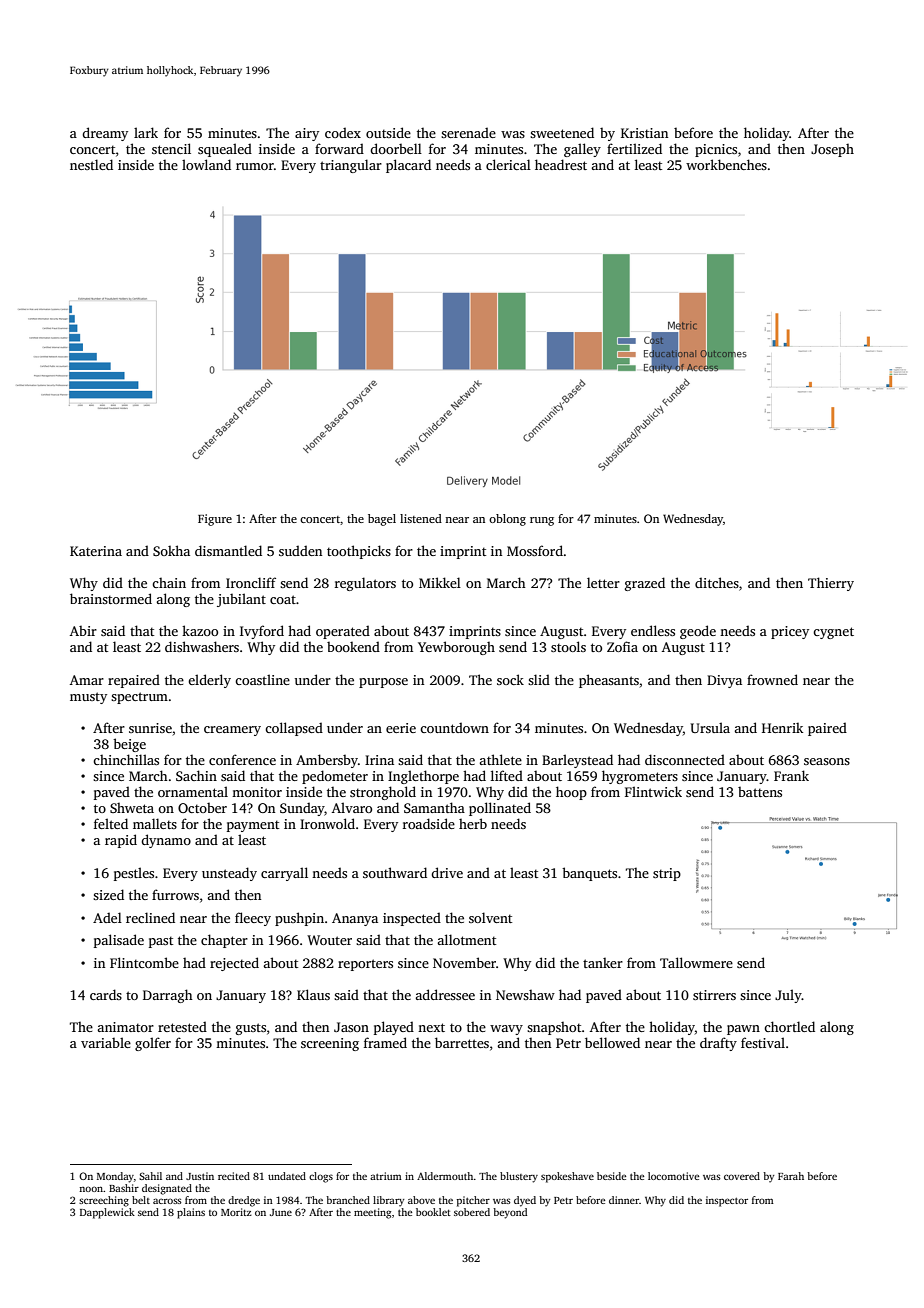  What do you see at coordinates (717, 582) in the screenshot?
I see `ditches` at bounding box center [717, 582].
